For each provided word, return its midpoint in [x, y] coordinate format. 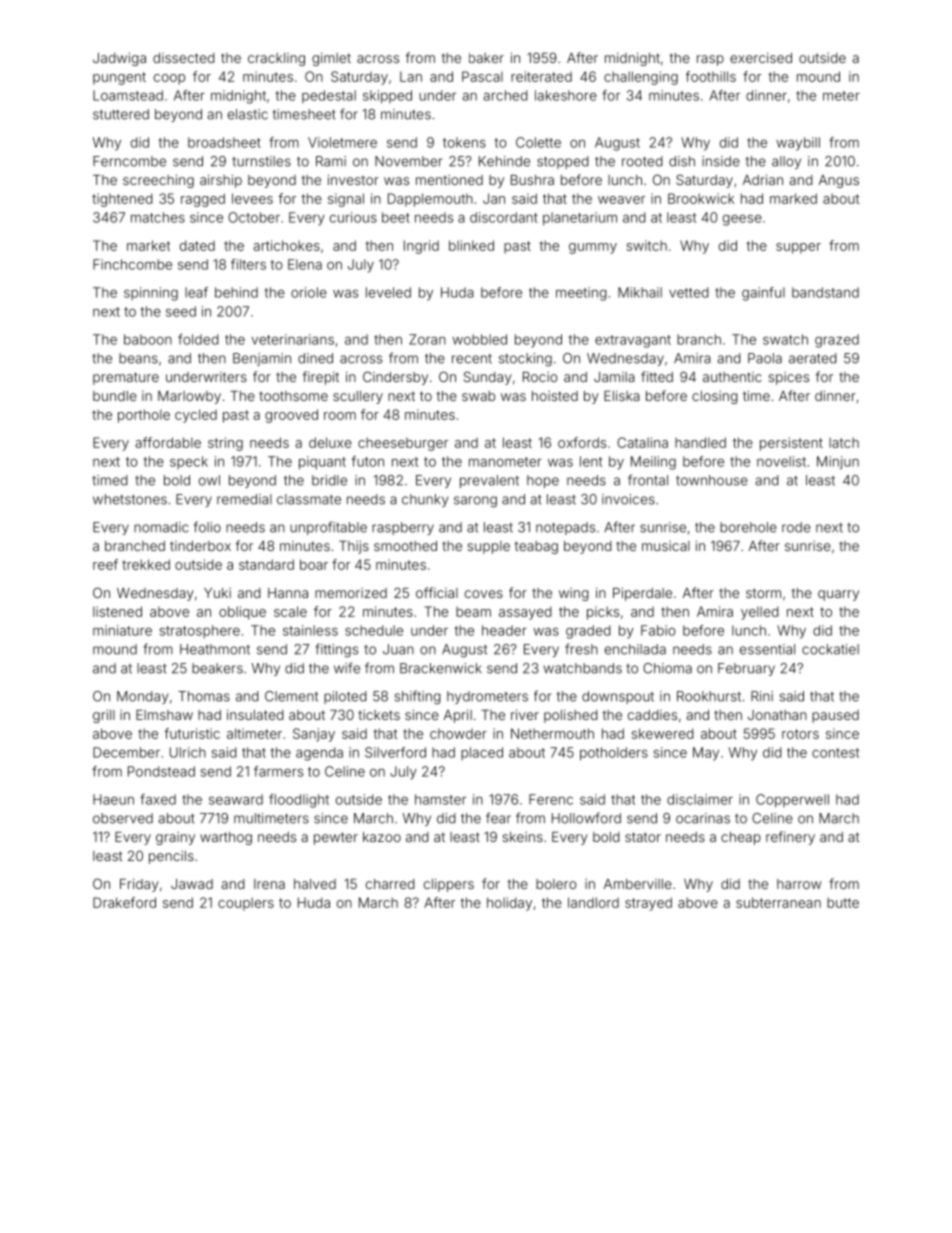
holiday [509, 904]
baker [486, 58]
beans [138, 358]
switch [647, 245]
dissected [184, 58]
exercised [761, 57]
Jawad [192, 884]
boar [314, 564]
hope [543, 481]
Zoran [427, 339]
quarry [838, 595]
